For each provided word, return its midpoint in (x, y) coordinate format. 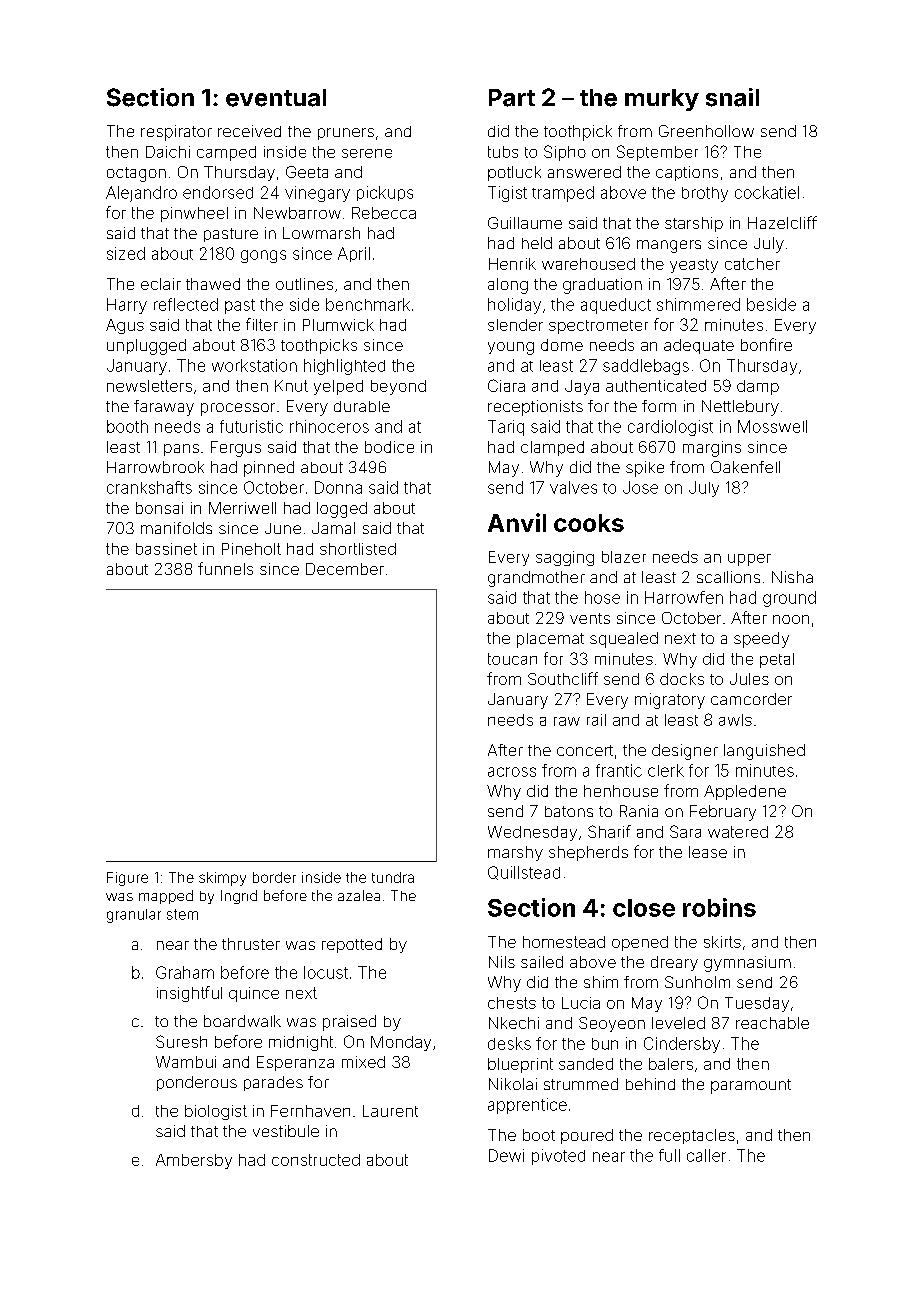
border (274, 877)
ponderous (197, 1083)
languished (764, 752)
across (512, 772)
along (508, 286)
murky (662, 100)
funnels (225, 568)
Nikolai (513, 1084)
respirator (176, 133)
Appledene (745, 792)
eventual (276, 98)
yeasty (694, 266)
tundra (393, 877)
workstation (254, 365)
